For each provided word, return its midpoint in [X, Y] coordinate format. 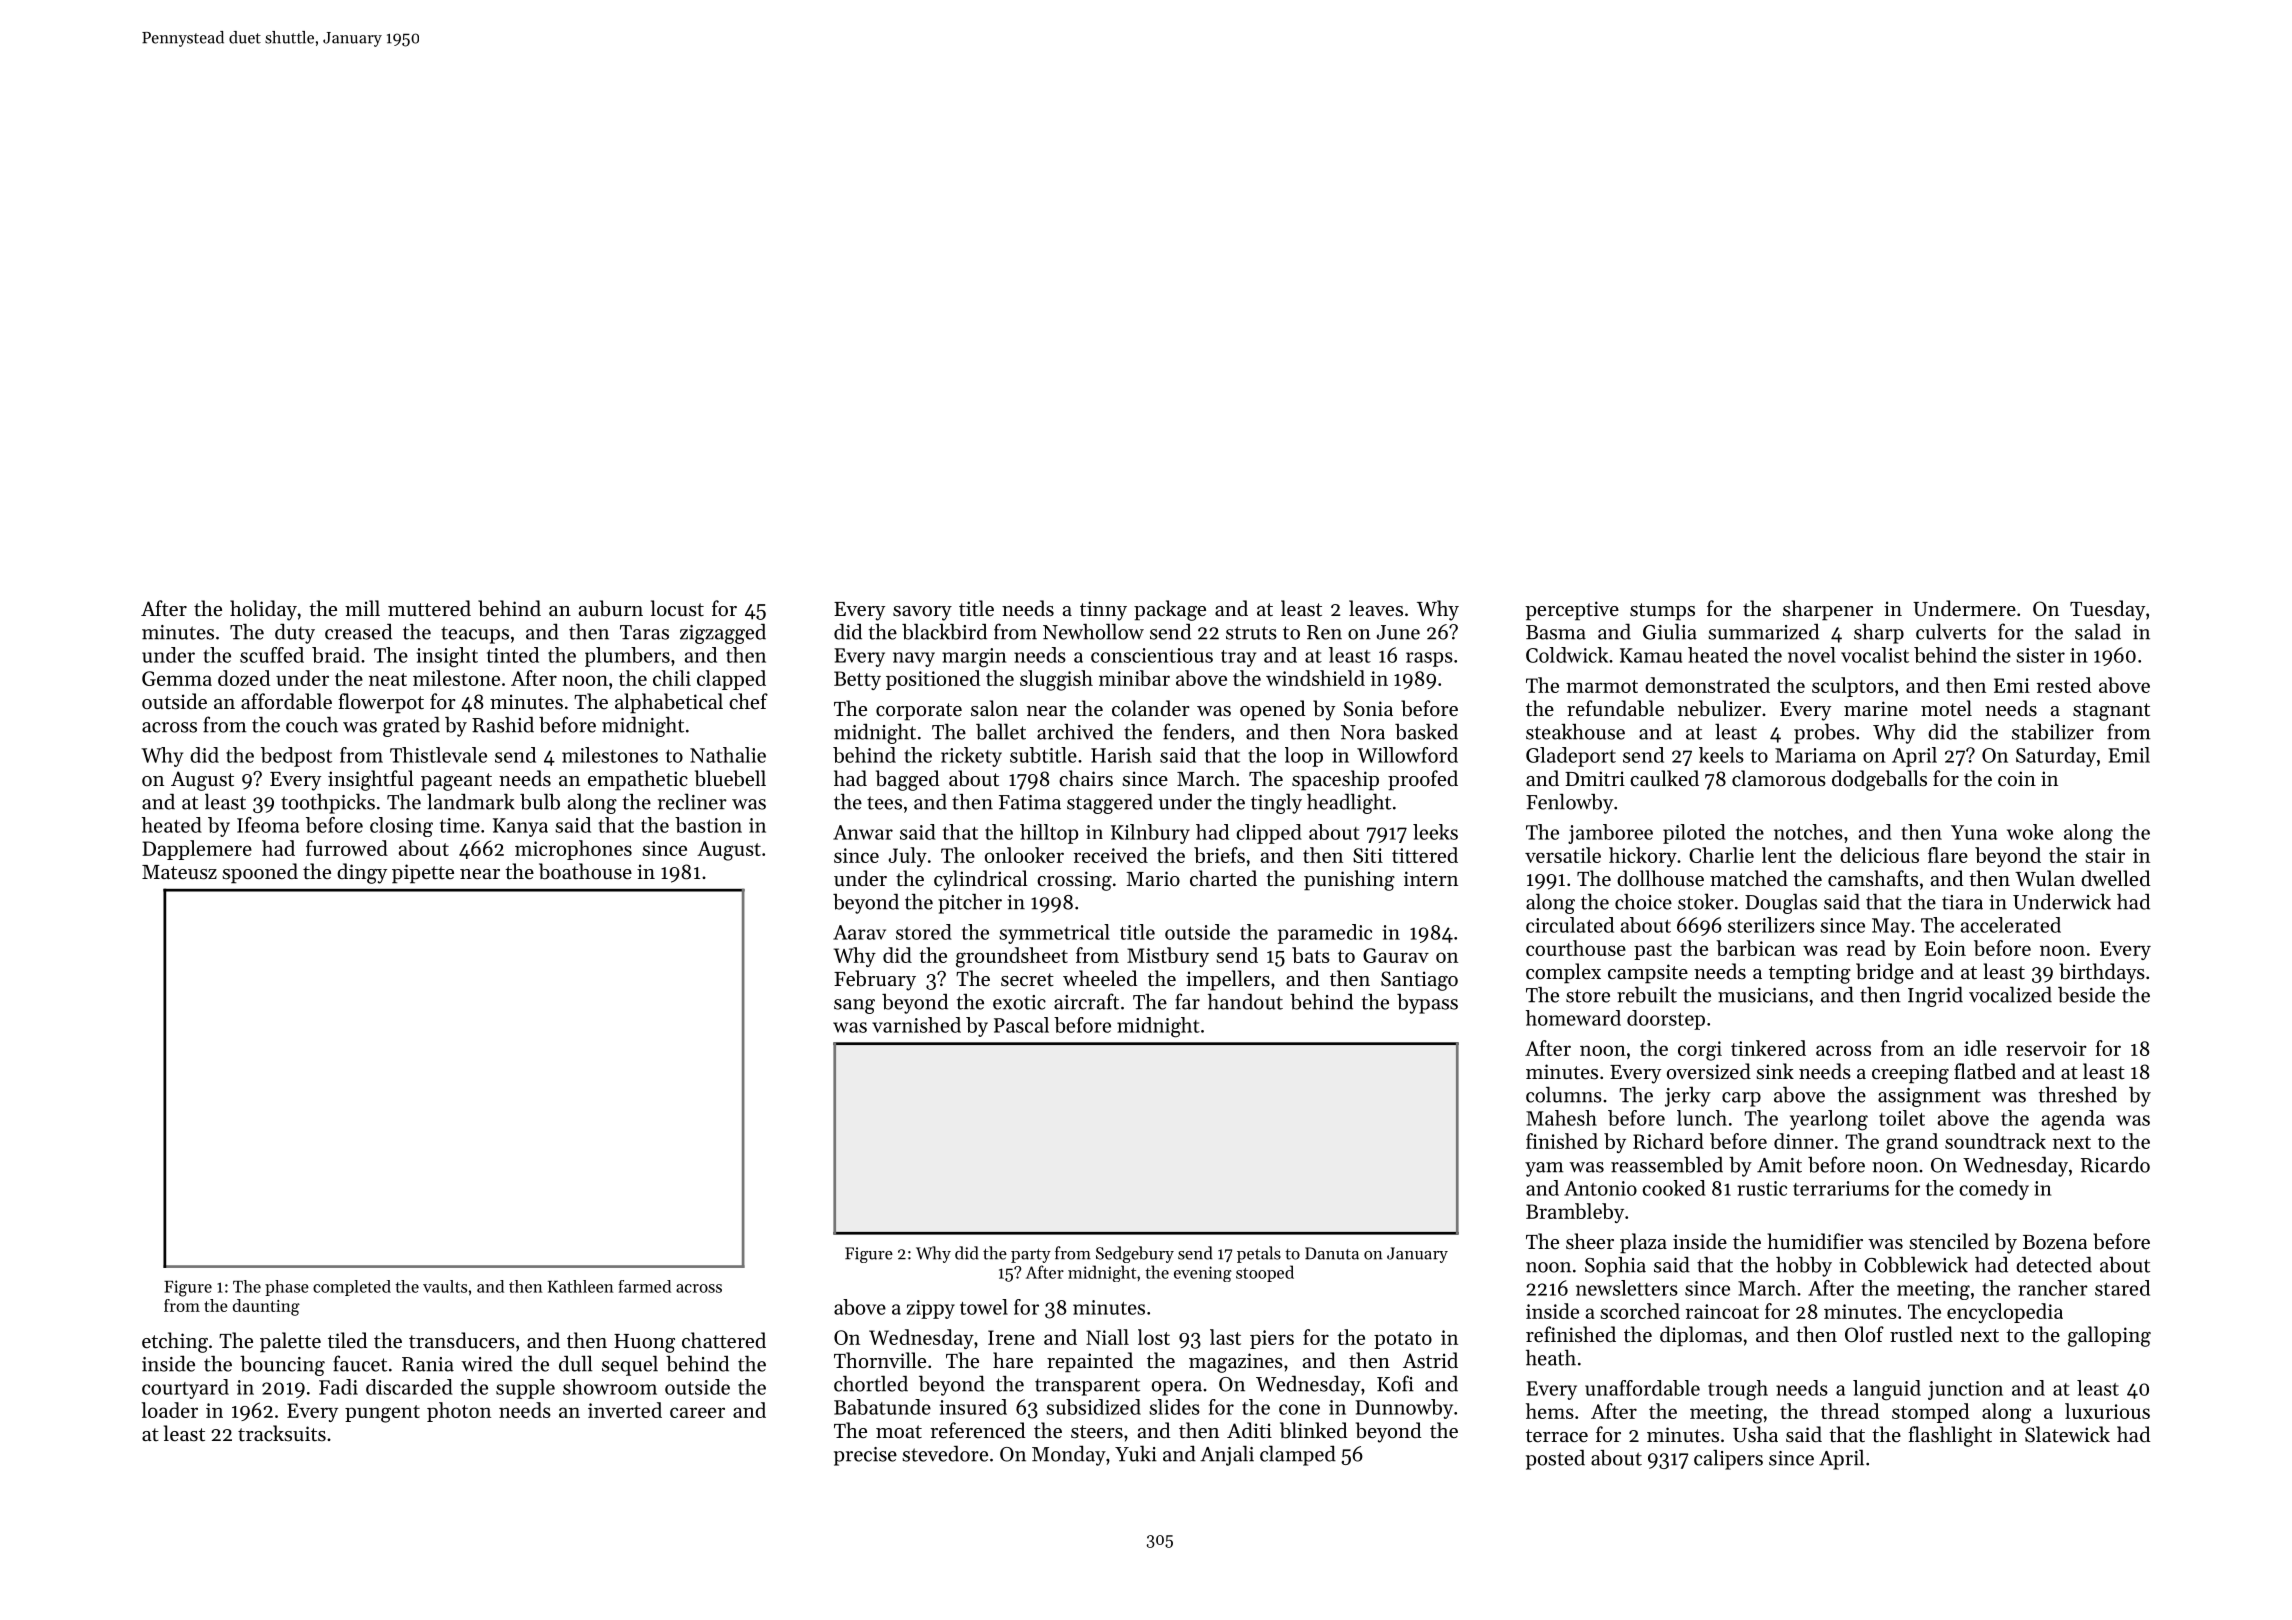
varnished [916, 1025]
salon [994, 708]
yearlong [1829, 1120]
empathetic [638, 780]
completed [352, 1288]
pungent [382, 1414]
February [875, 980]
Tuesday [2107, 610]
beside [2086, 994]
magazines [1236, 1363]
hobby [1804, 1266]
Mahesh [1561, 1118]
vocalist [1875, 655]
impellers [1228, 980]
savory [922, 613]
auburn [611, 608]
